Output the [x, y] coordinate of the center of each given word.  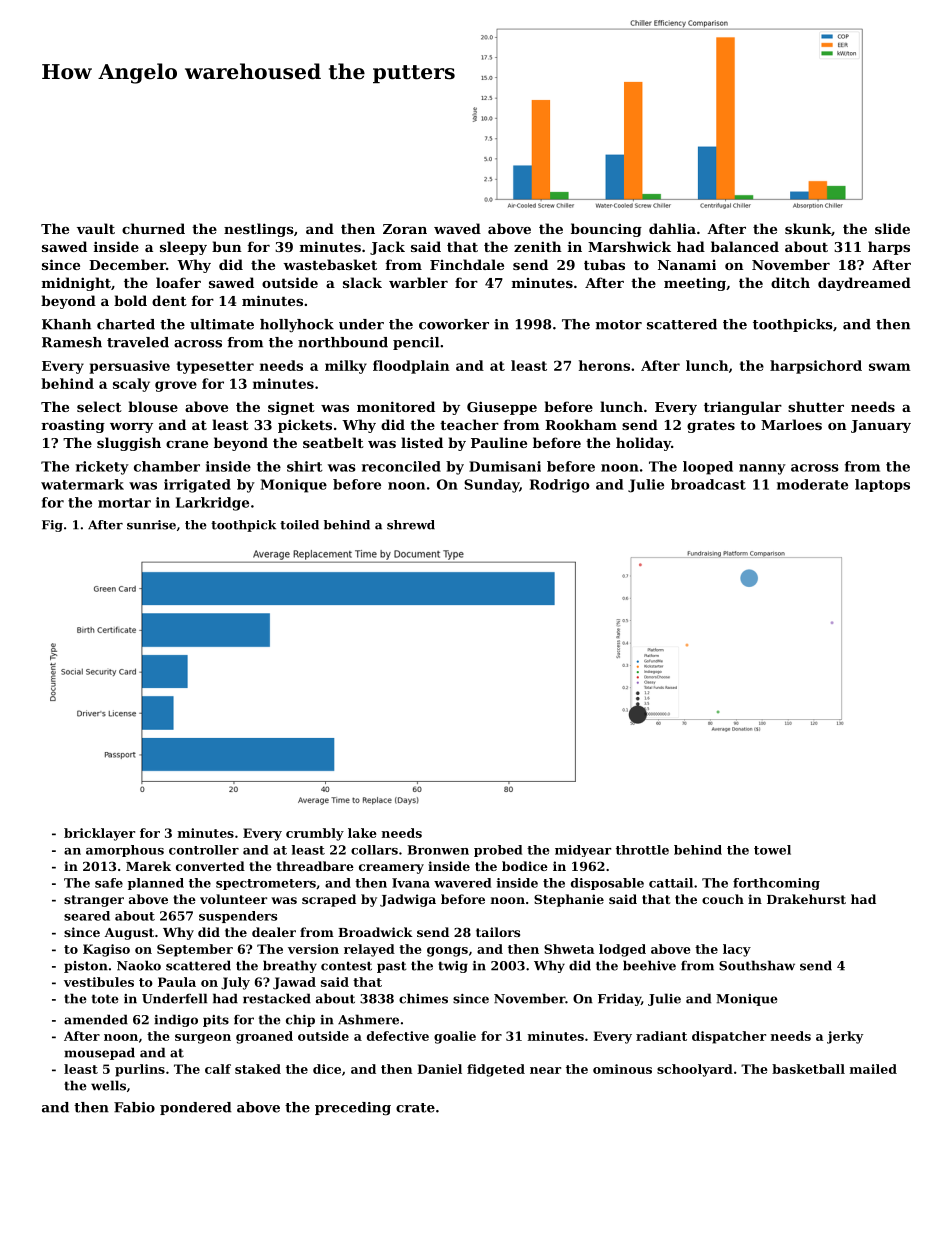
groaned [264, 1037]
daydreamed [864, 284]
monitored [396, 406]
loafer [178, 282]
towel [772, 850]
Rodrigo [559, 486]
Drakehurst [806, 899]
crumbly [315, 834]
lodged [622, 950]
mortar [124, 503]
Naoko [139, 965]
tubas [604, 264]
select [99, 406]
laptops [882, 485]
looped [708, 468]
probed [498, 851]
